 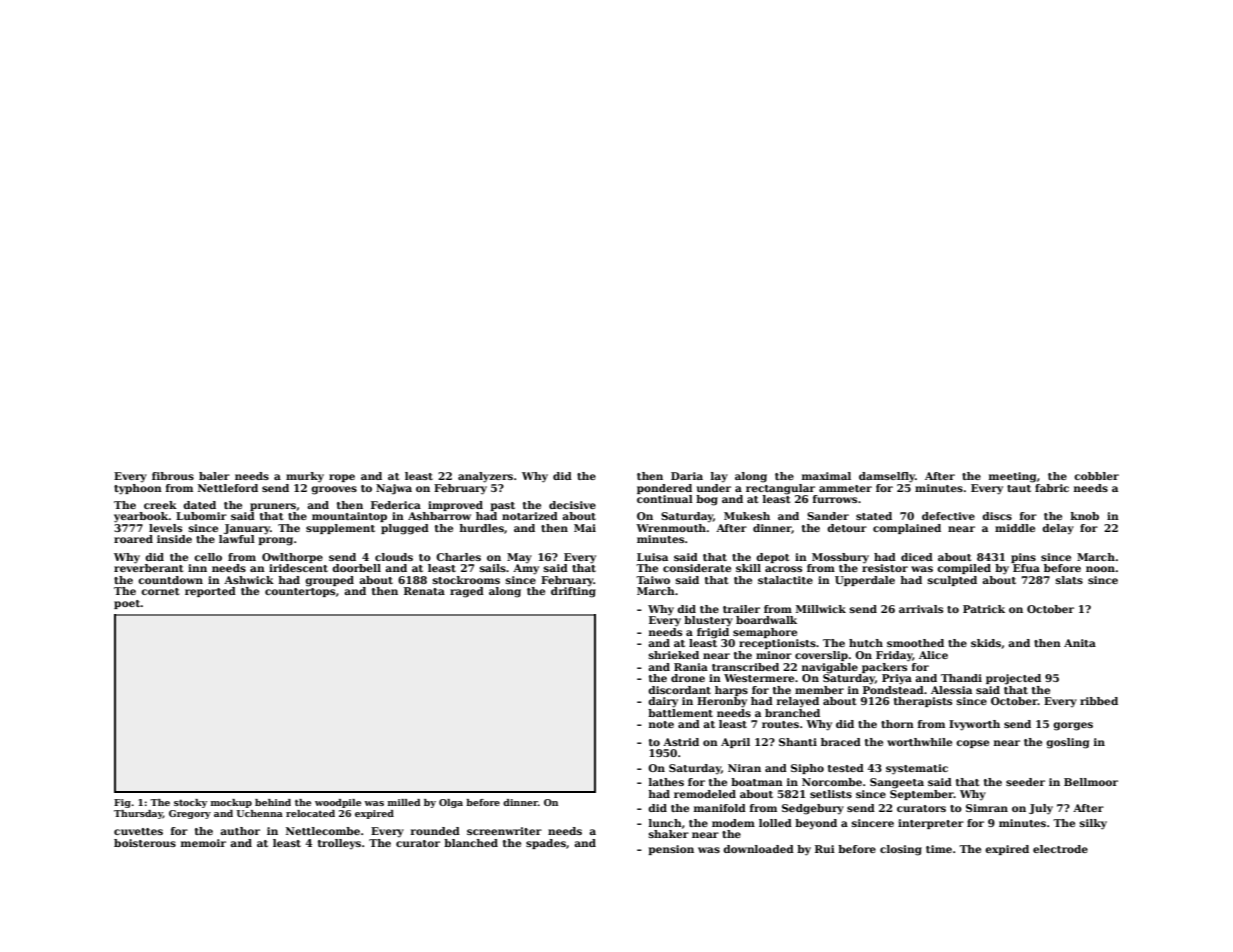 What do you see at coordinates (1025, 782) in the page?
I see `seeder` at bounding box center [1025, 782].
